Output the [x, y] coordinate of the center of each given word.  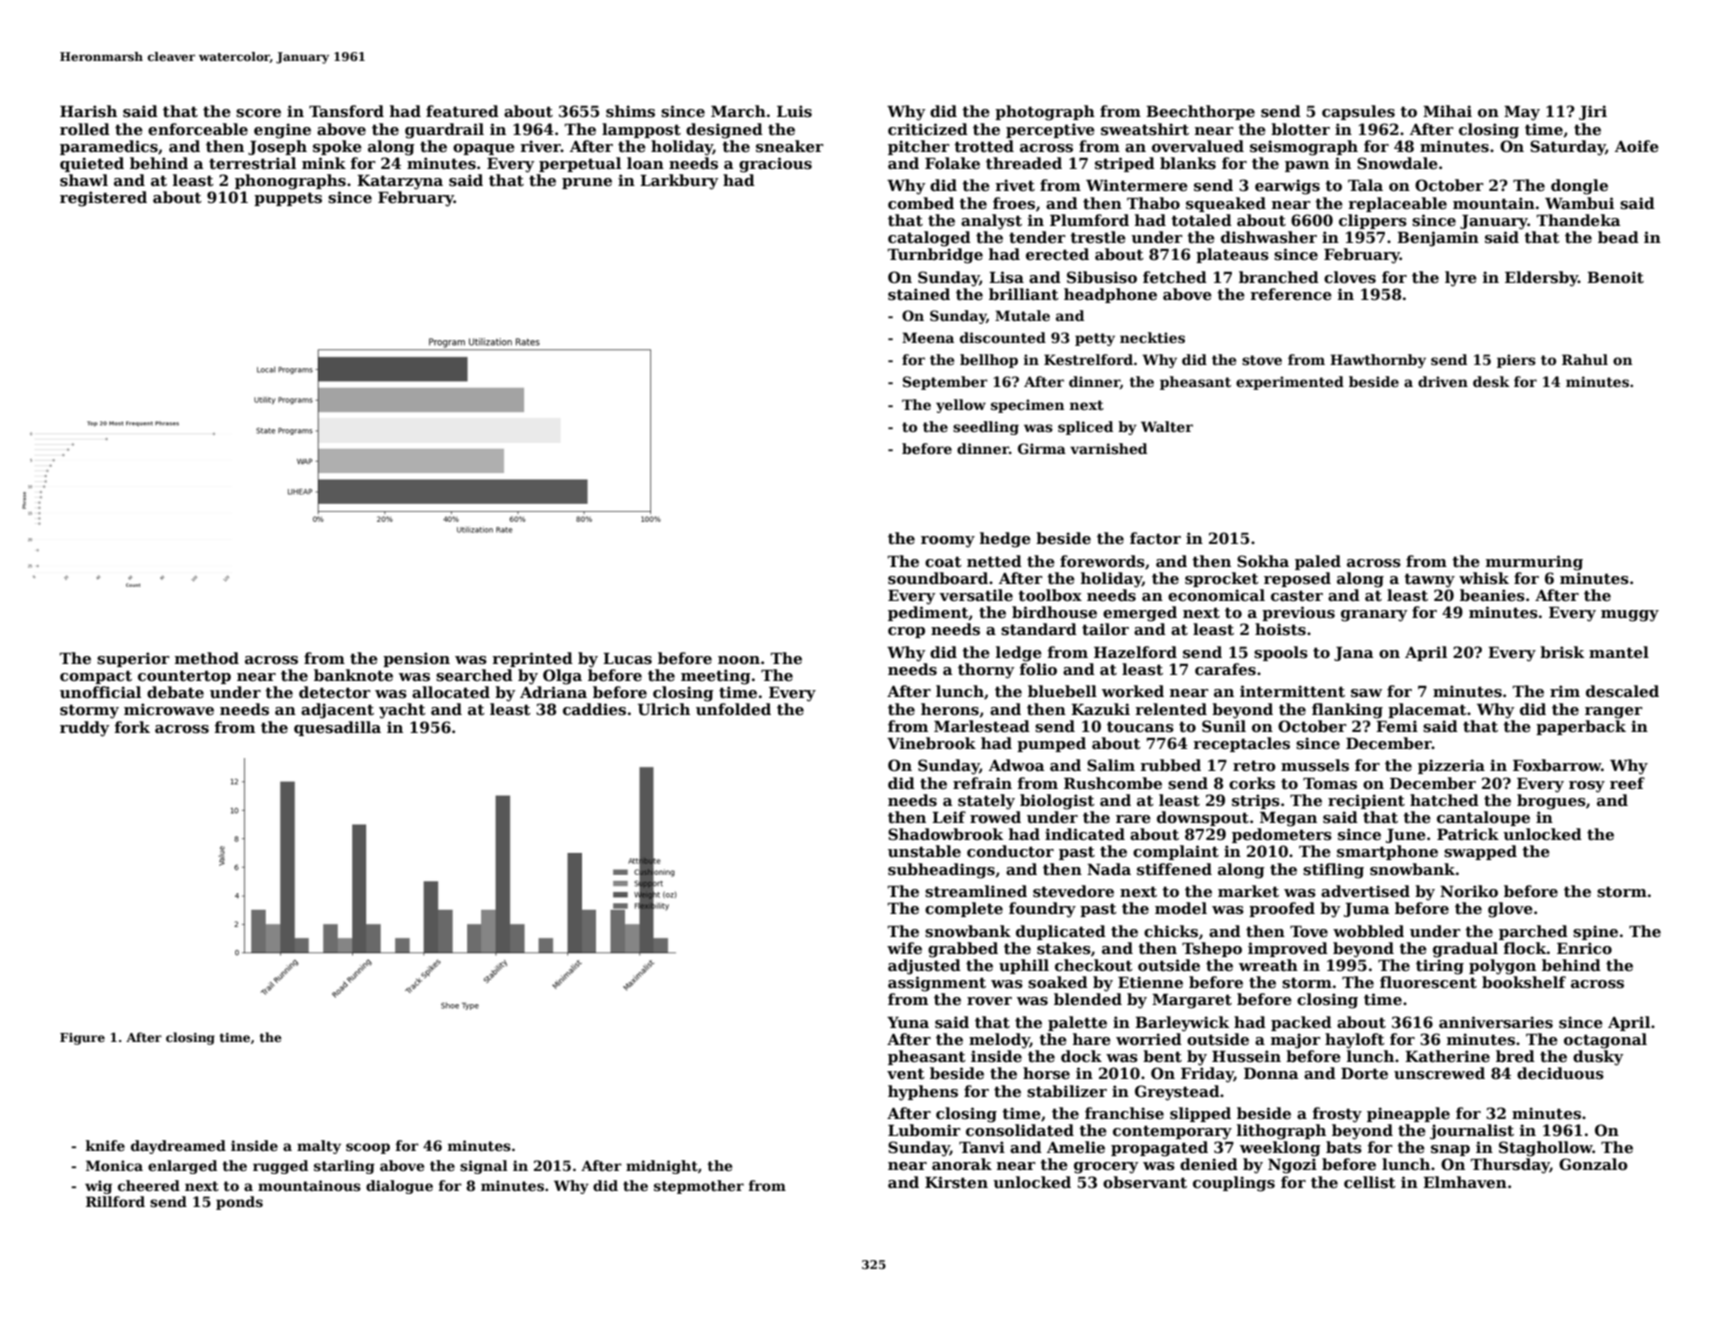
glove [1510, 910]
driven [1443, 381]
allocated [451, 692]
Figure [82, 1039]
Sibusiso [1102, 277]
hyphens [923, 1093]
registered [103, 199]
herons [950, 709]
